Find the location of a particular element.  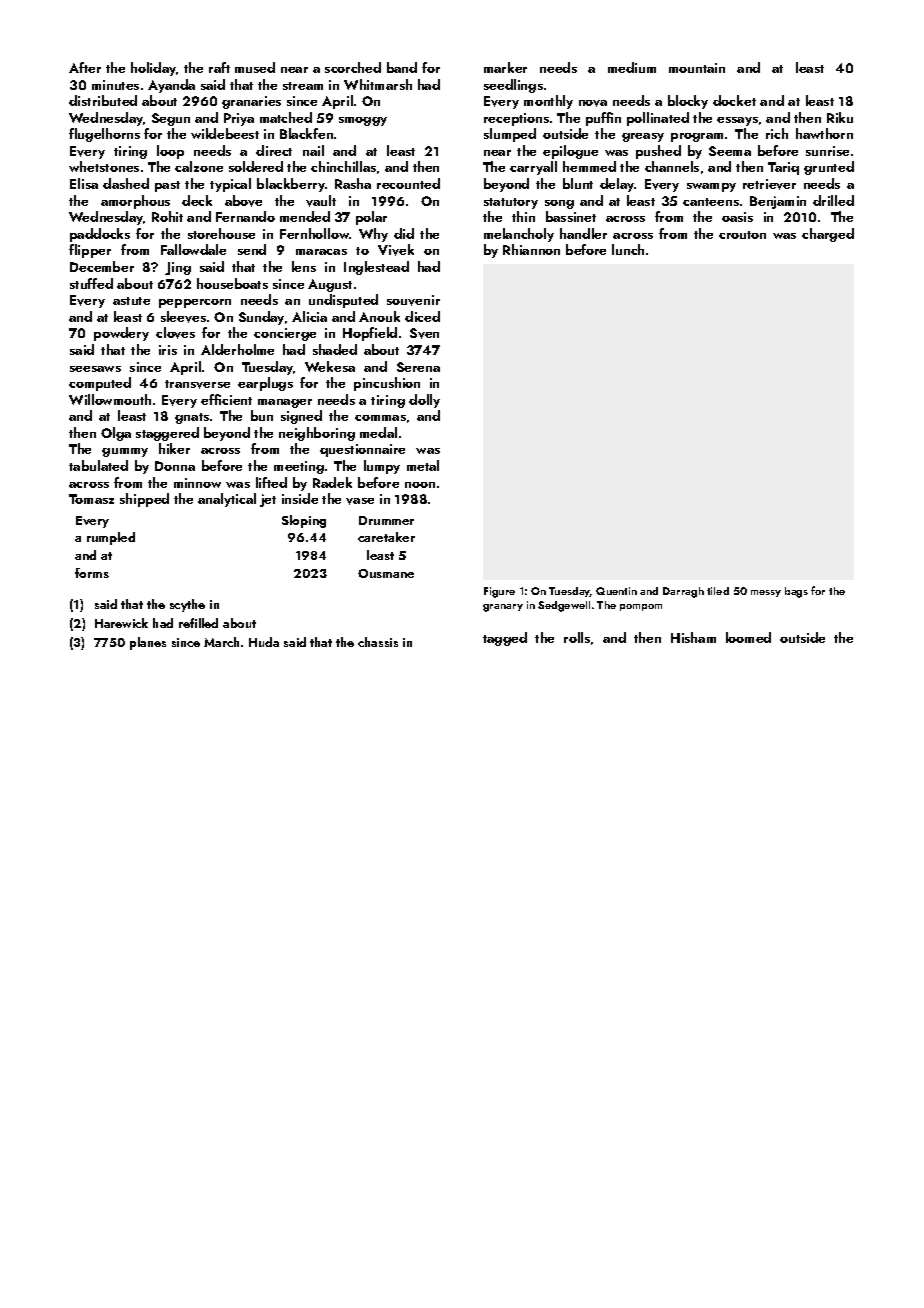

Tomasz is located at coordinates (91, 499).
